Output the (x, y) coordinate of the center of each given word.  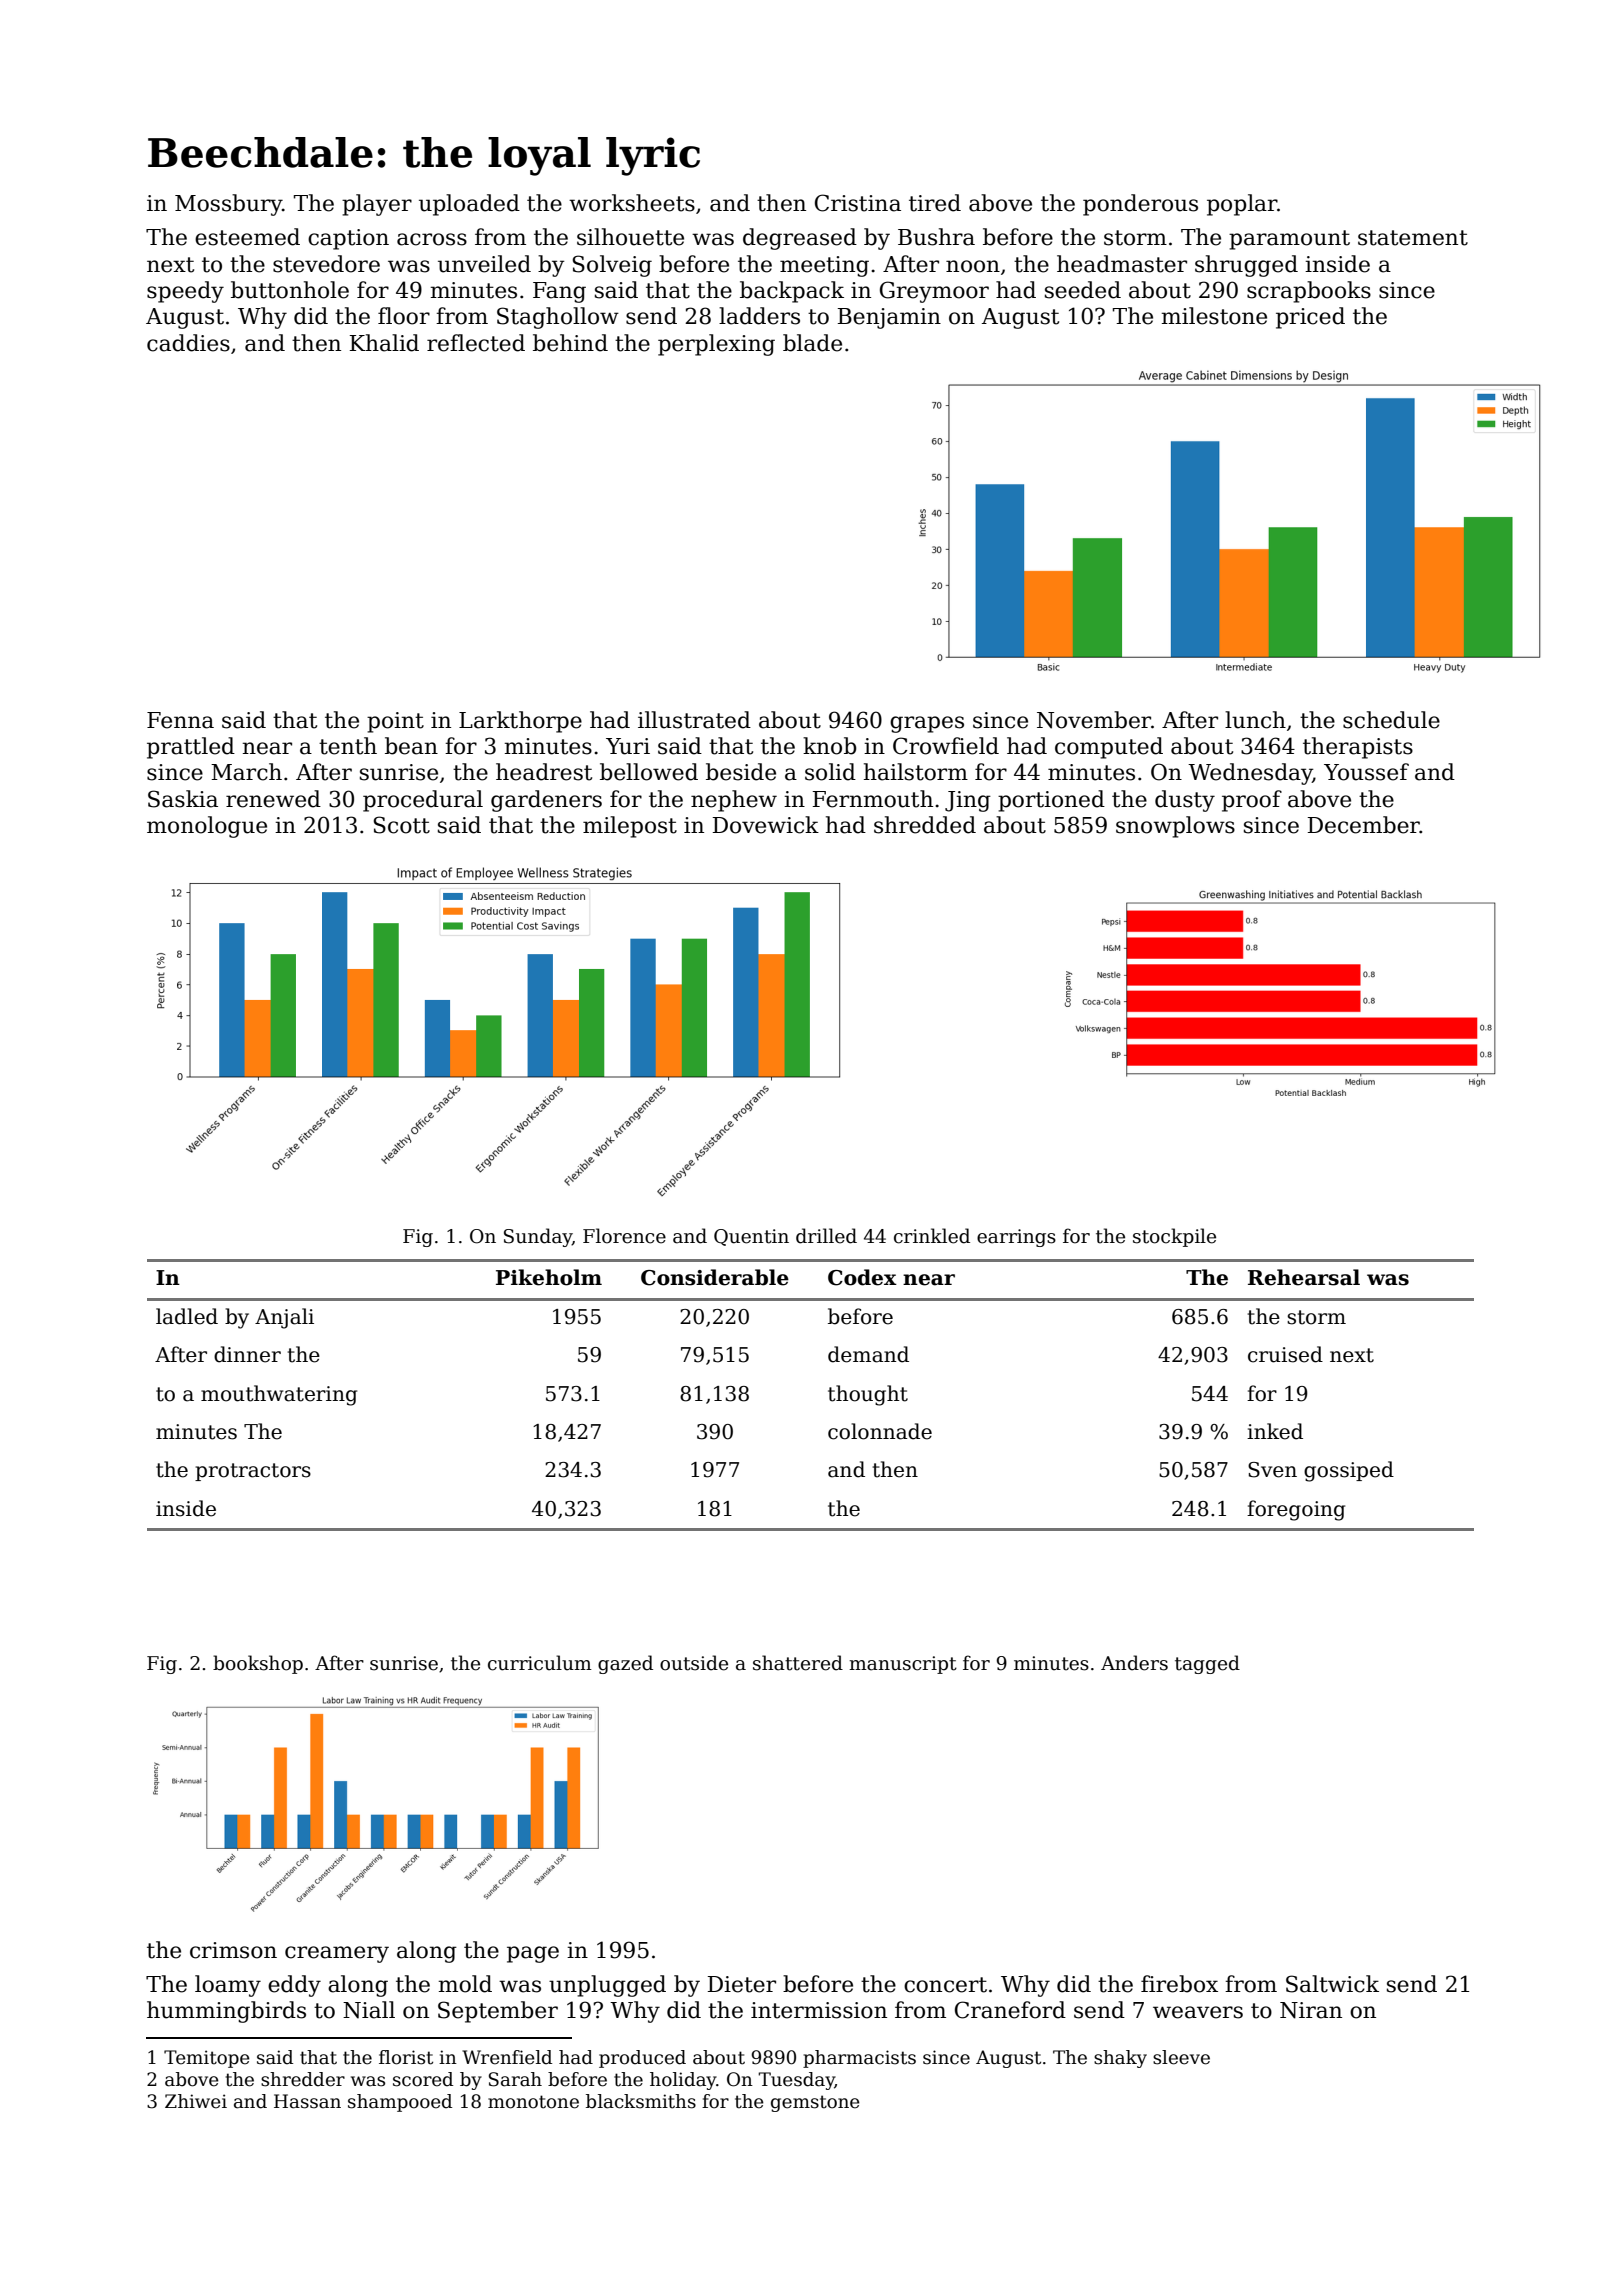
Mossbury (228, 205)
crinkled (932, 1236)
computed (1109, 748)
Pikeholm (549, 1277)
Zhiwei (196, 2101)
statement (1413, 238)
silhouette (630, 237)
